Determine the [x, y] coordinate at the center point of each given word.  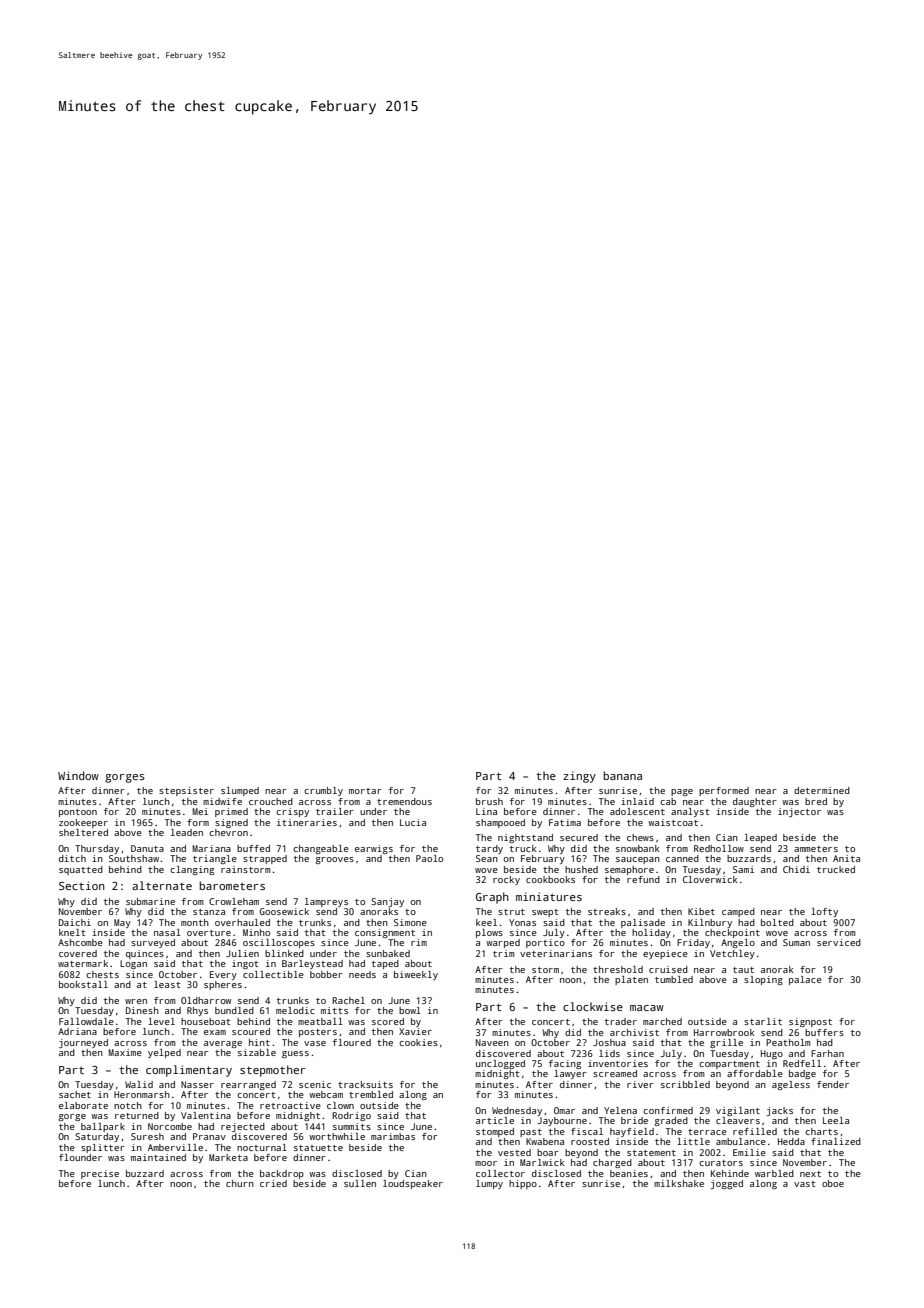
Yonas [522, 922]
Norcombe [170, 1126]
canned [682, 858]
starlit [763, 1021]
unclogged [500, 1064]
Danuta [147, 848]
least [167, 984]
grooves [335, 860]
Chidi [796, 869]
